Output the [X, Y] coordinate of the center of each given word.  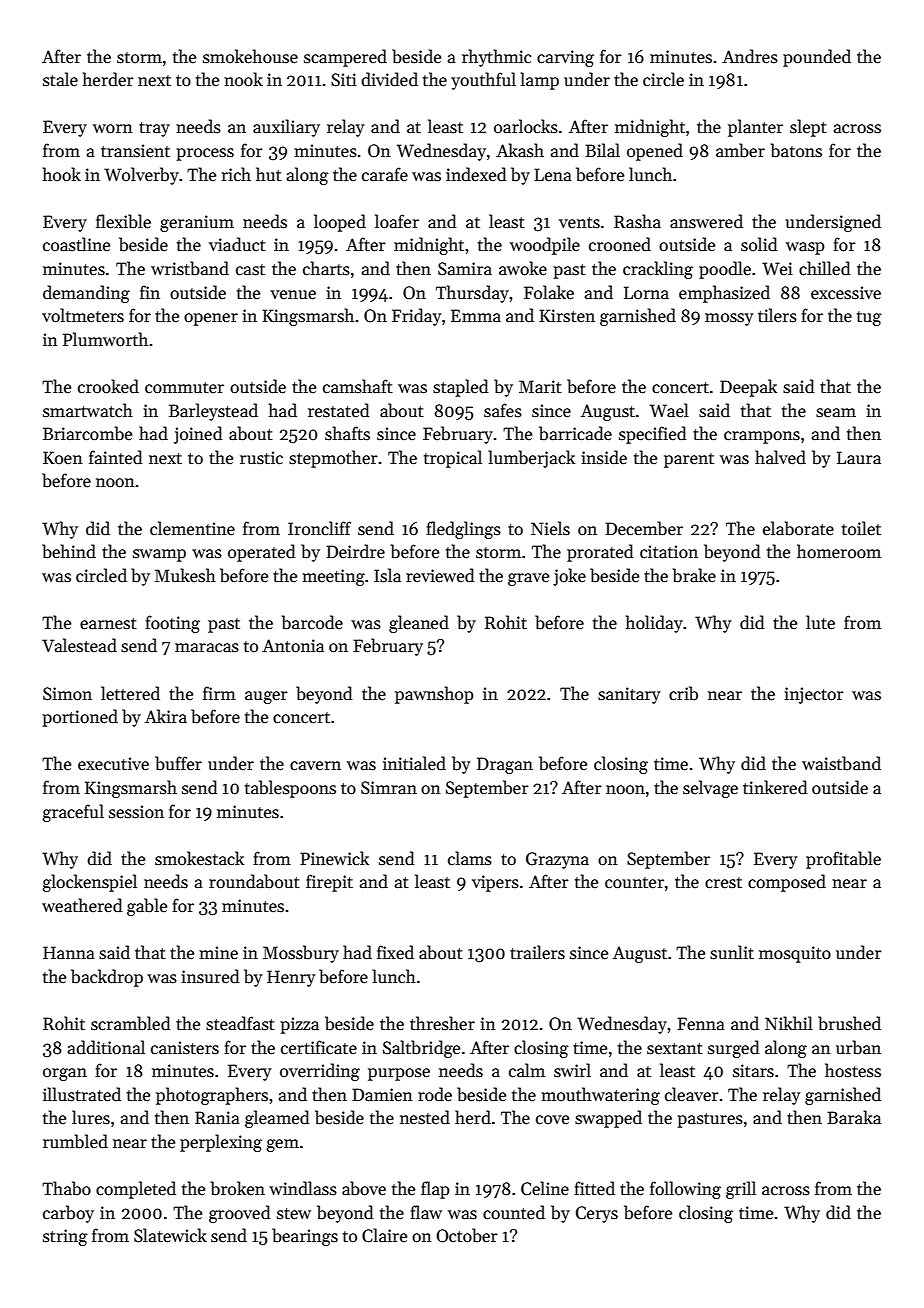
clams [470, 858]
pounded [817, 58]
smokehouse [250, 56]
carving [565, 58]
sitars [753, 1071]
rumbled [75, 1141]
